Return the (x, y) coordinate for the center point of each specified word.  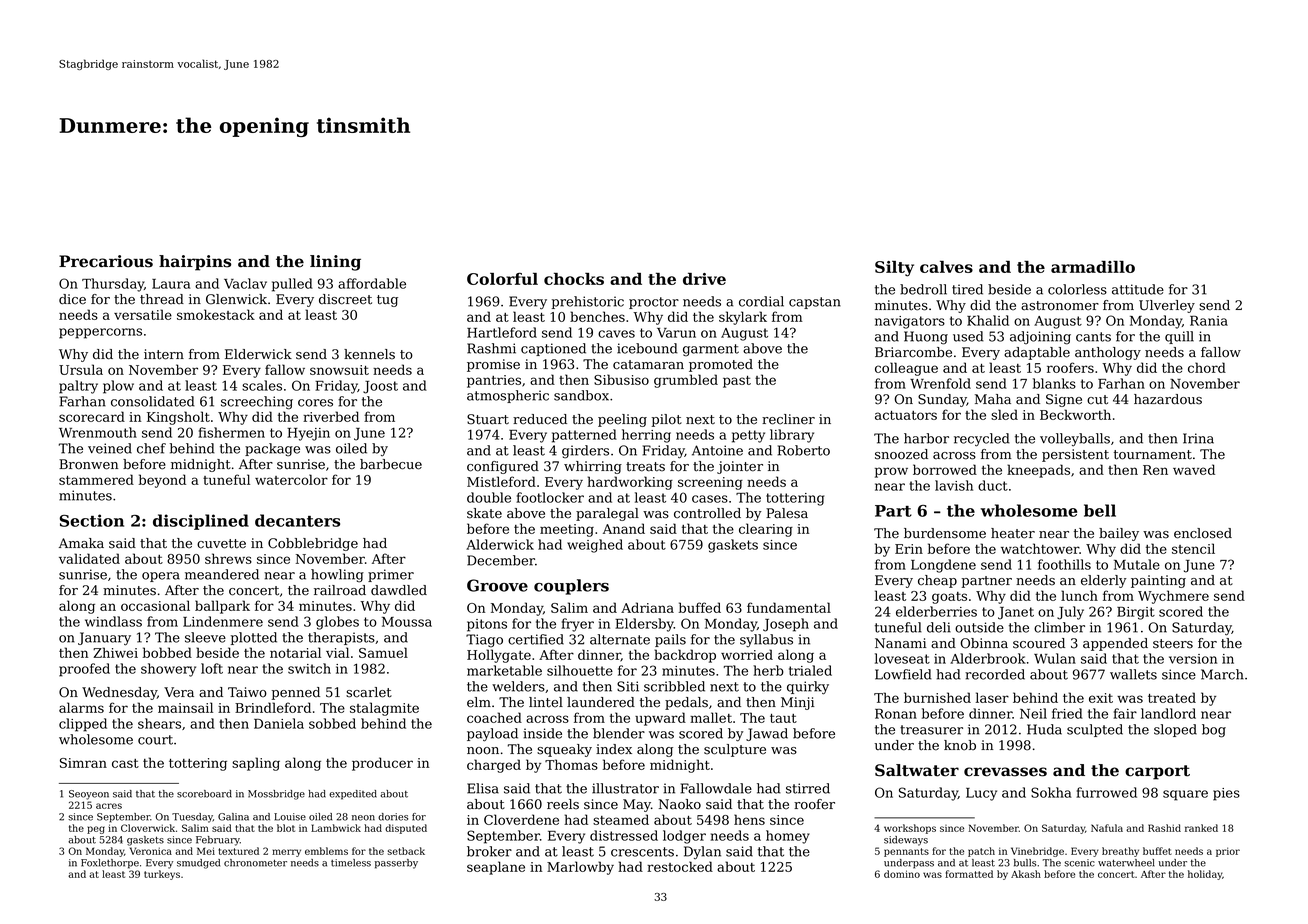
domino (902, 874)
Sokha (1051, 792)
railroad (340, 590)
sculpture (735, 750)
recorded (995, 674)
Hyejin (308, 434)
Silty (894, 269)
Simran (83, 763)
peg (96, 830)
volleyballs (1075, 439)
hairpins (195, 263)
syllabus (766, 640)
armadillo (1093, 266)
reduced (540, 419)
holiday (1205, 875)
